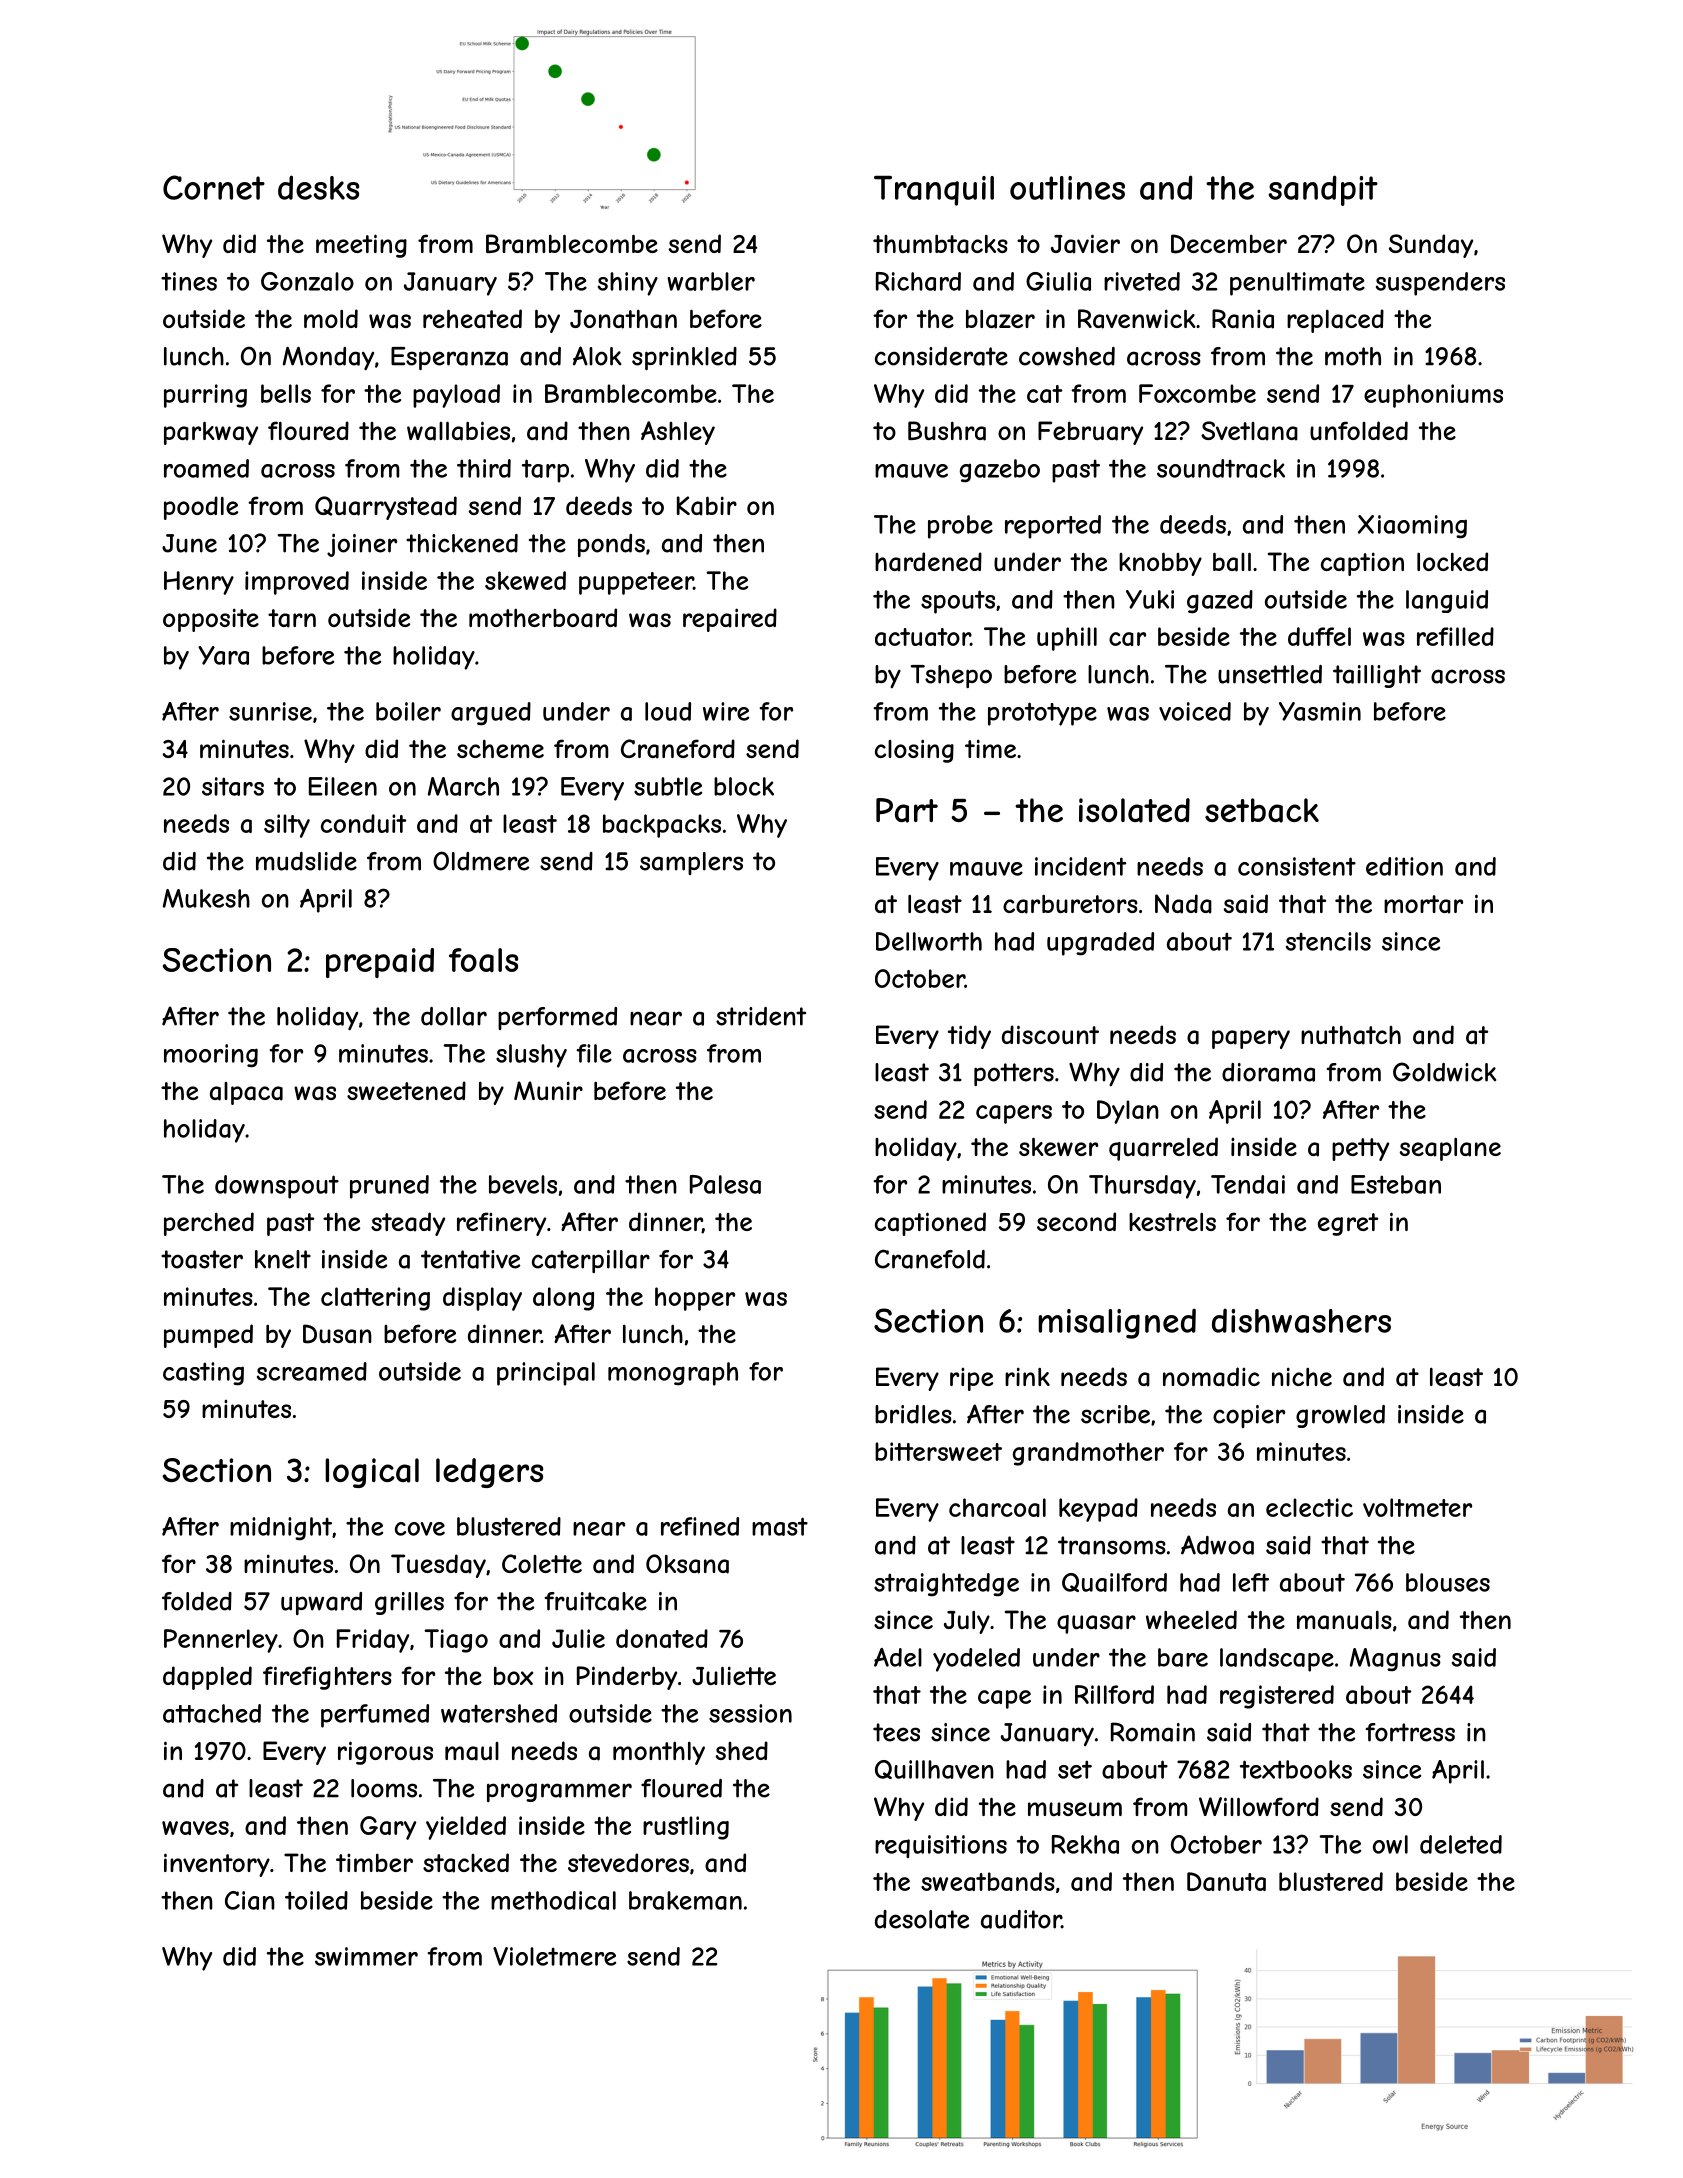 The image size is (1683, 2178). Describe the element at coordinates (934, 191) in the page. I see `Tranquil` at that location.
